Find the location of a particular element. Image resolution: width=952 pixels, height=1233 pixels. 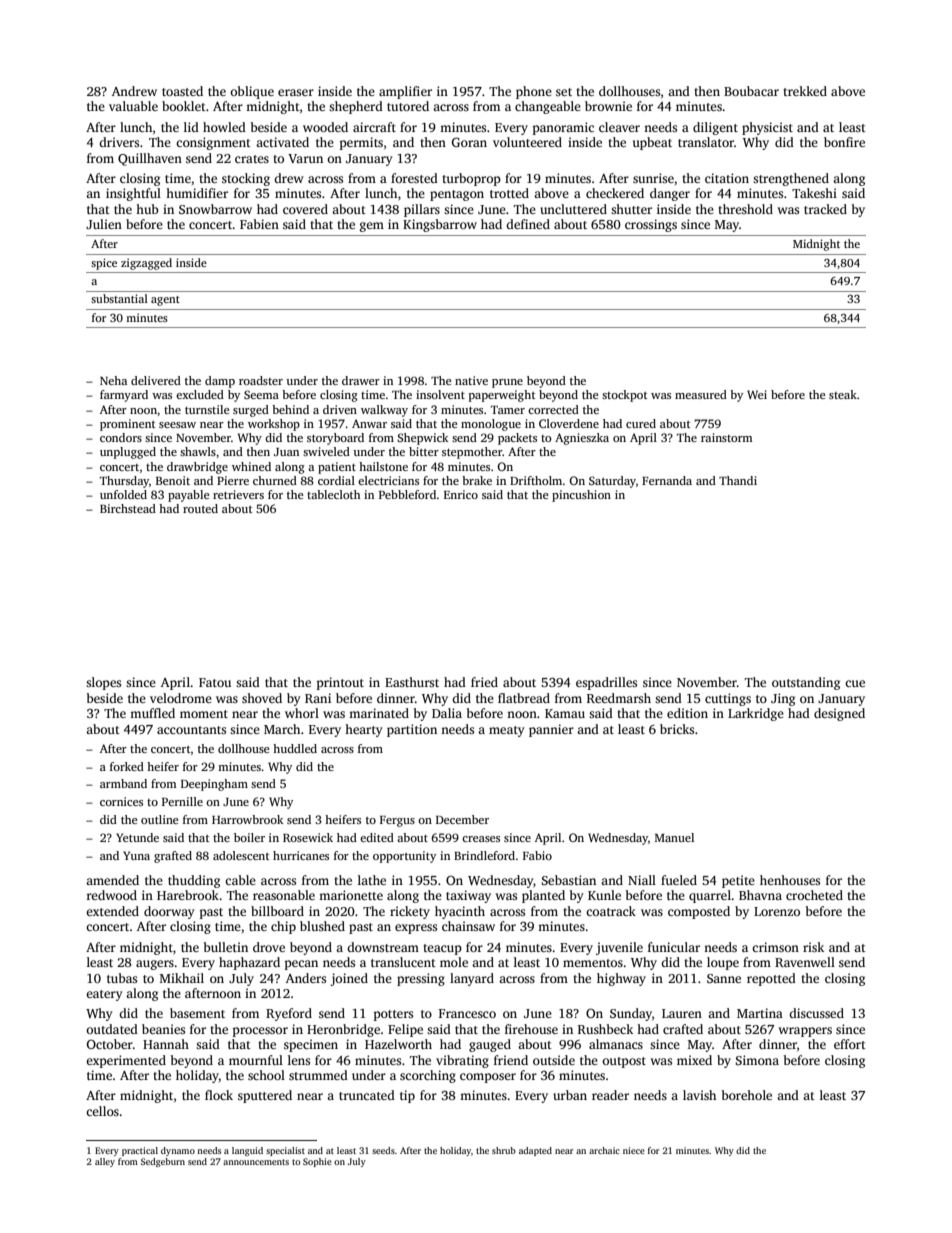

Snowbarrow is located at coordinates (215, 209).
